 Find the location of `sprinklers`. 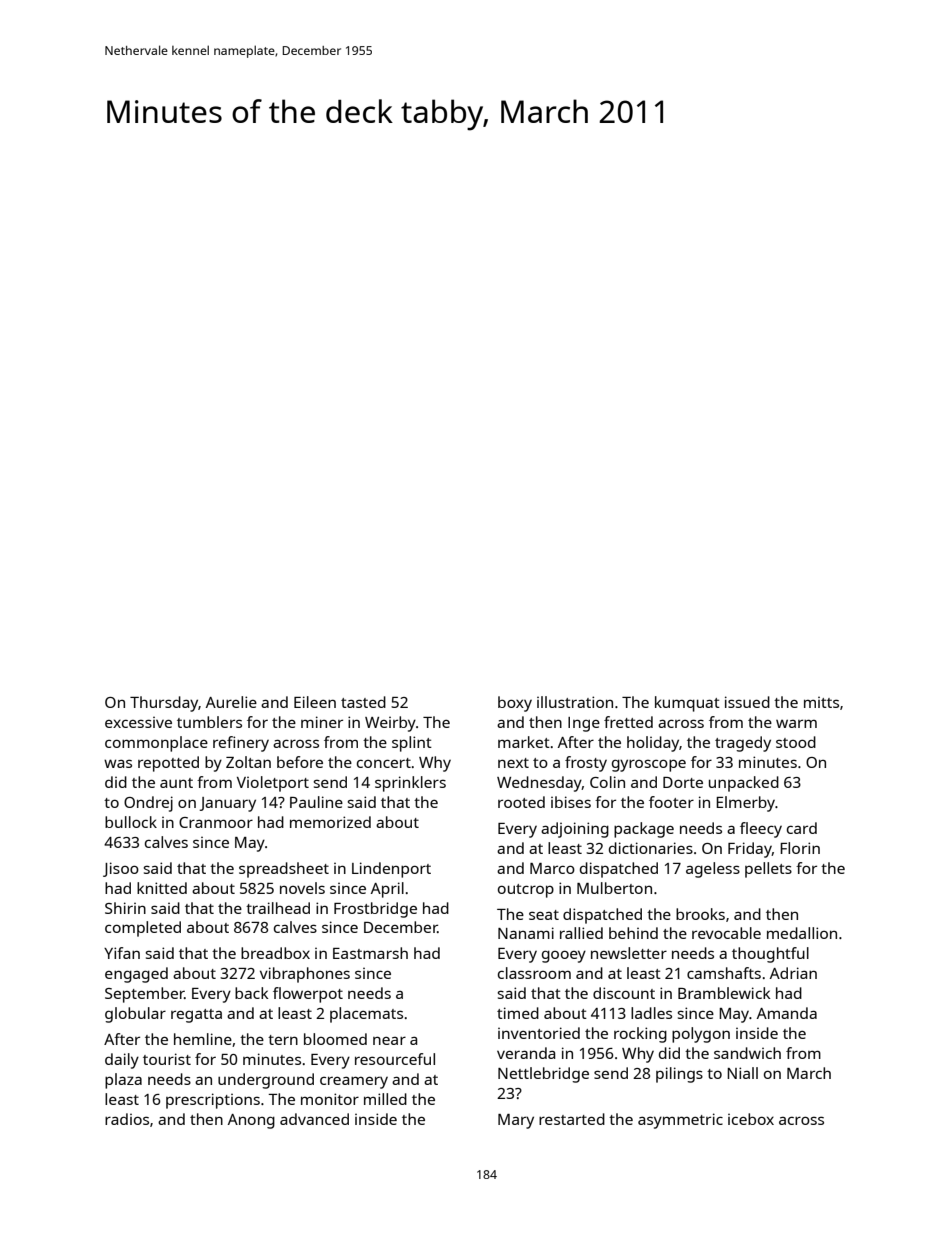

sprinklers is located at coordinates (410, 784).
